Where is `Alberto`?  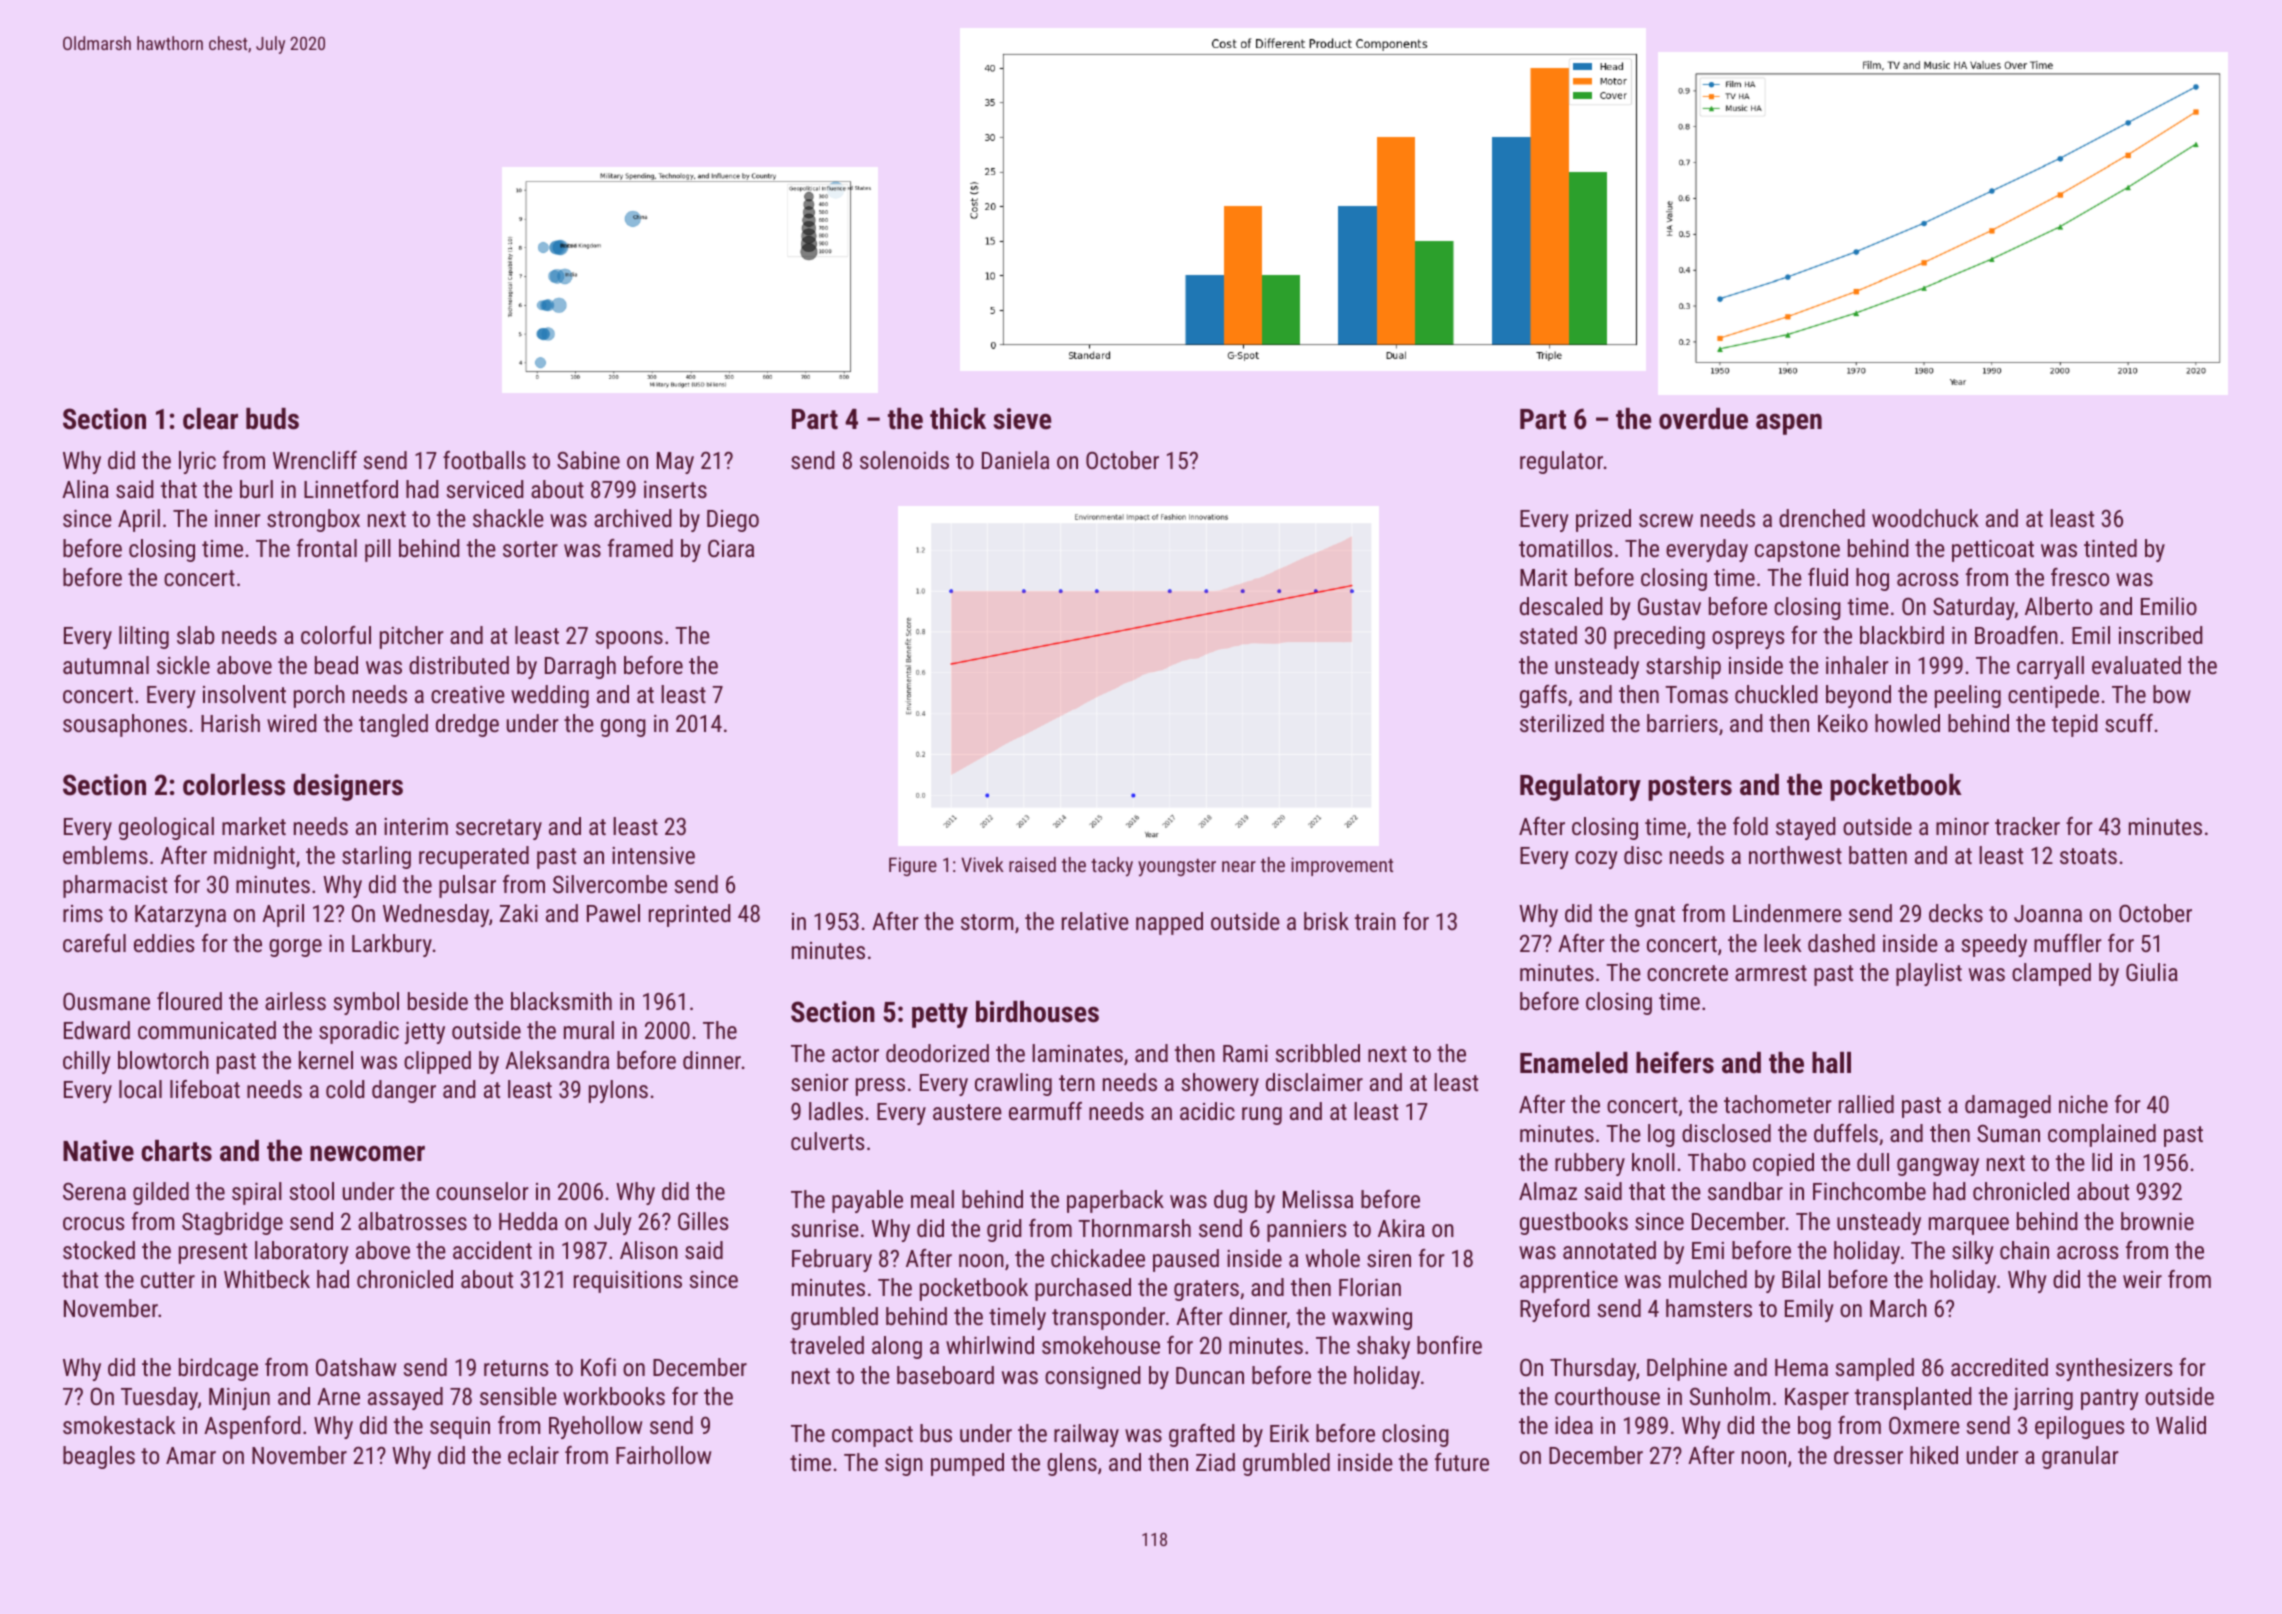
Alberto is located at coordinates (2058, 606).
